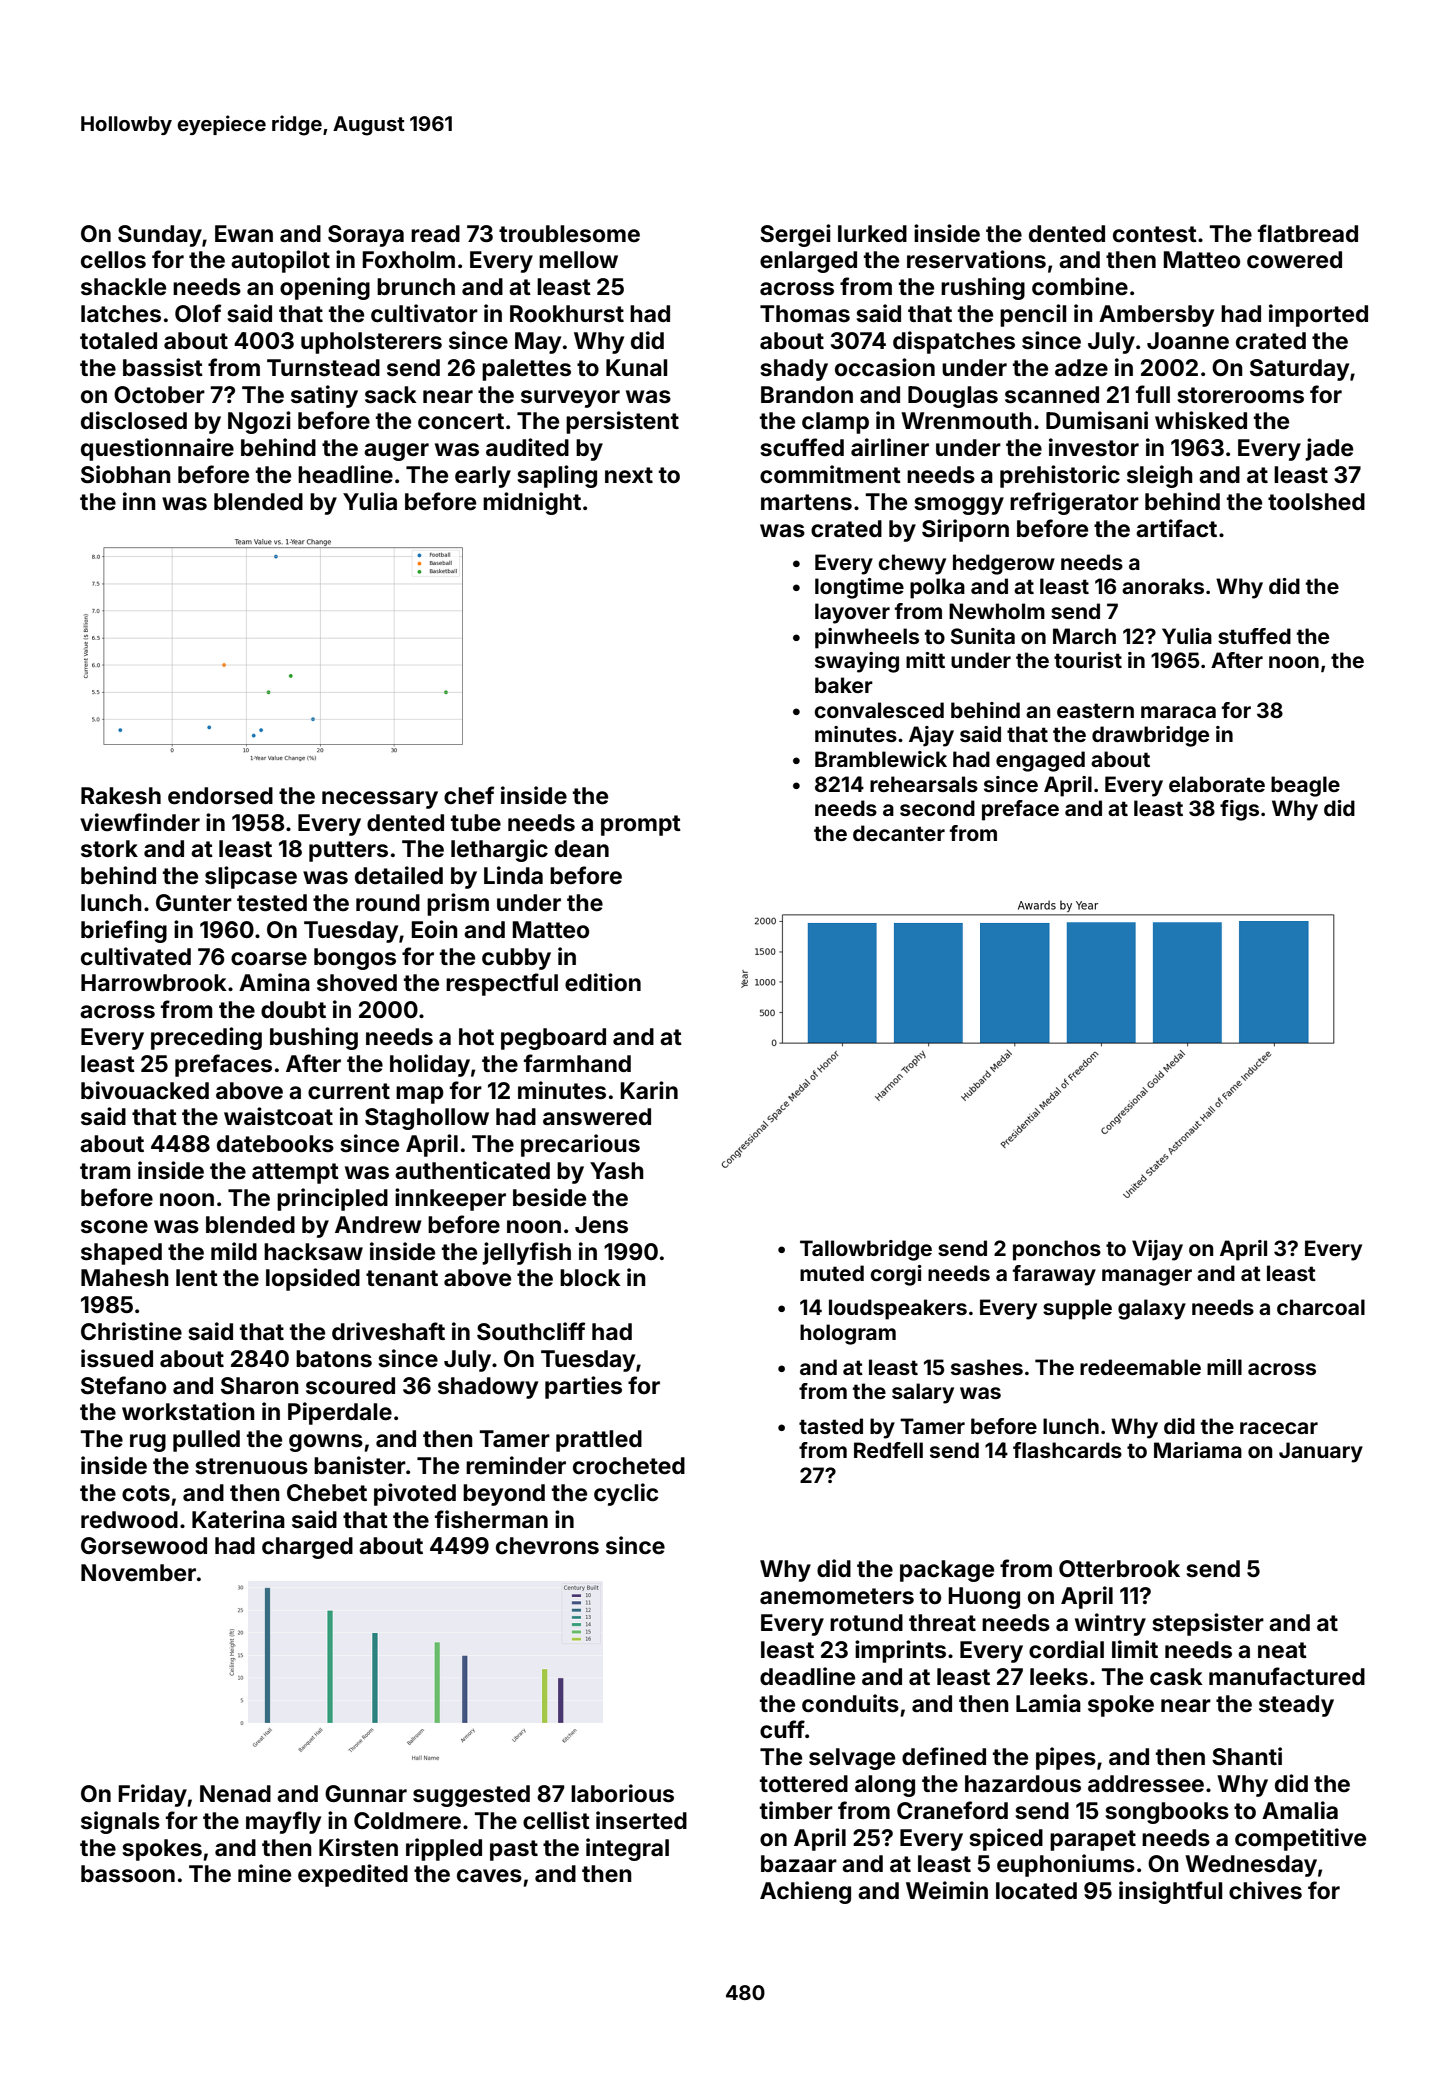 This screenshot has height=2100, width=1450. I want to click on lurked, so click(872, 234).
